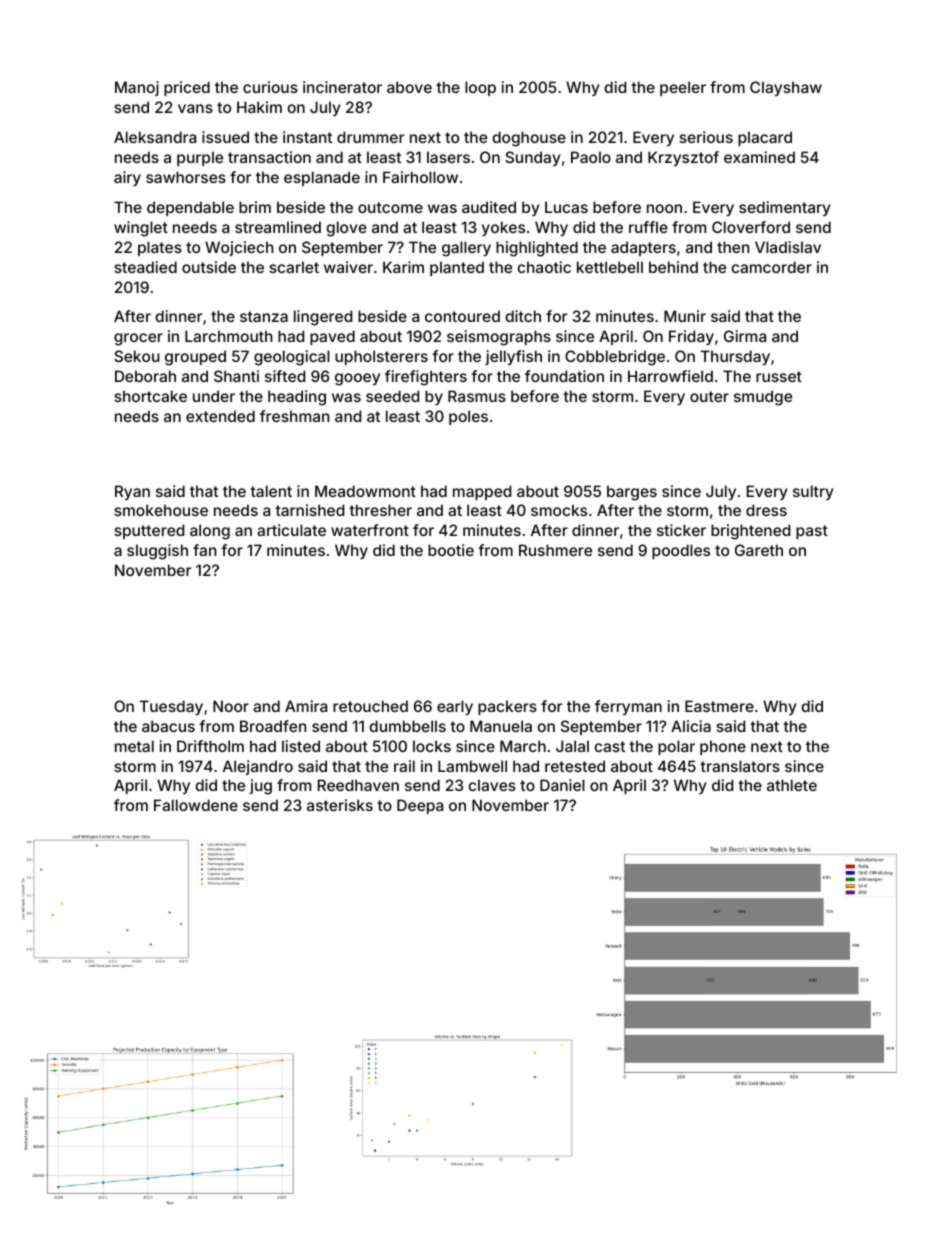 The image size is (952, 1233). I want to click on peeler, so click(683, 88).
